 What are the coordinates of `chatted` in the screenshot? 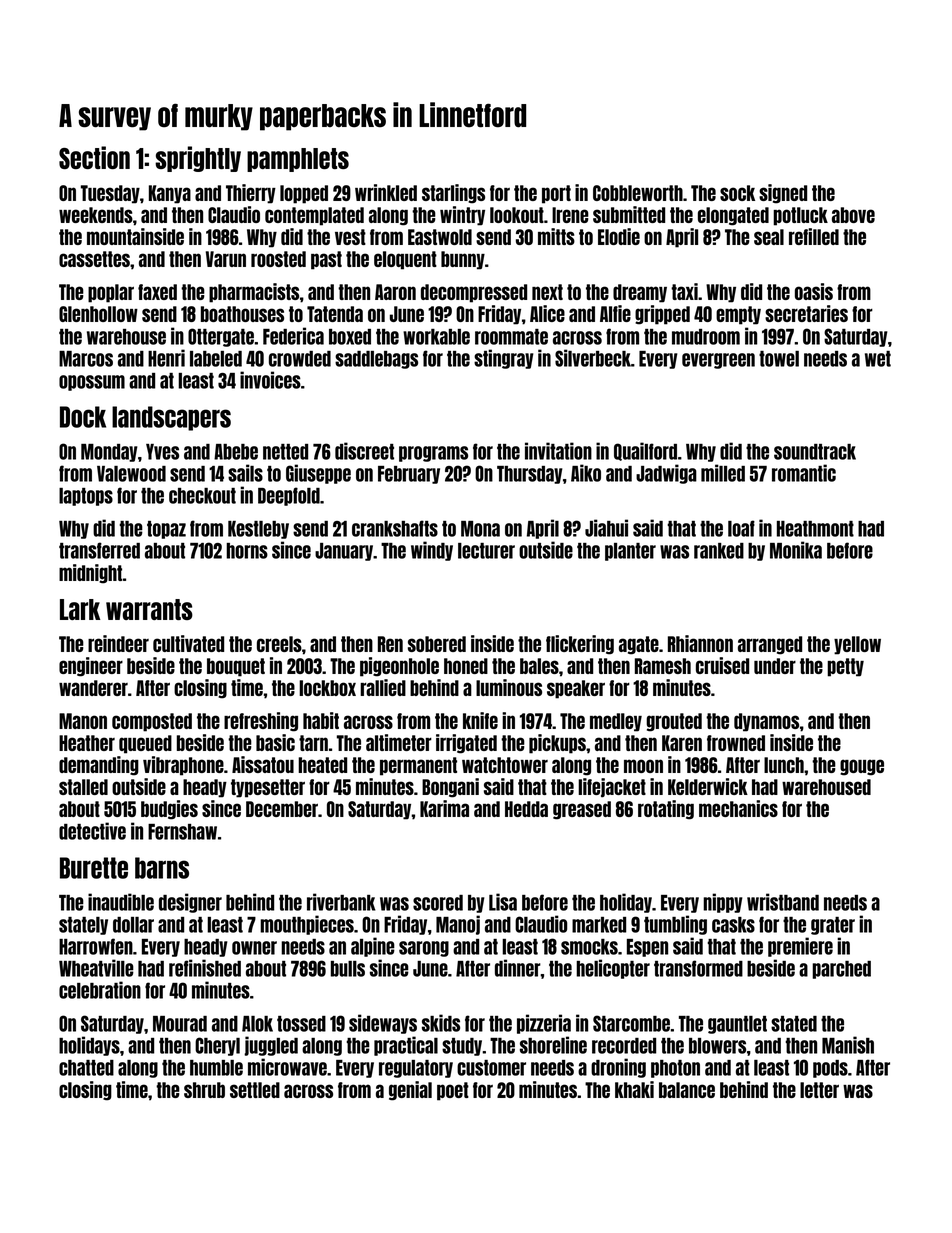 It's located at (86, 1068).
